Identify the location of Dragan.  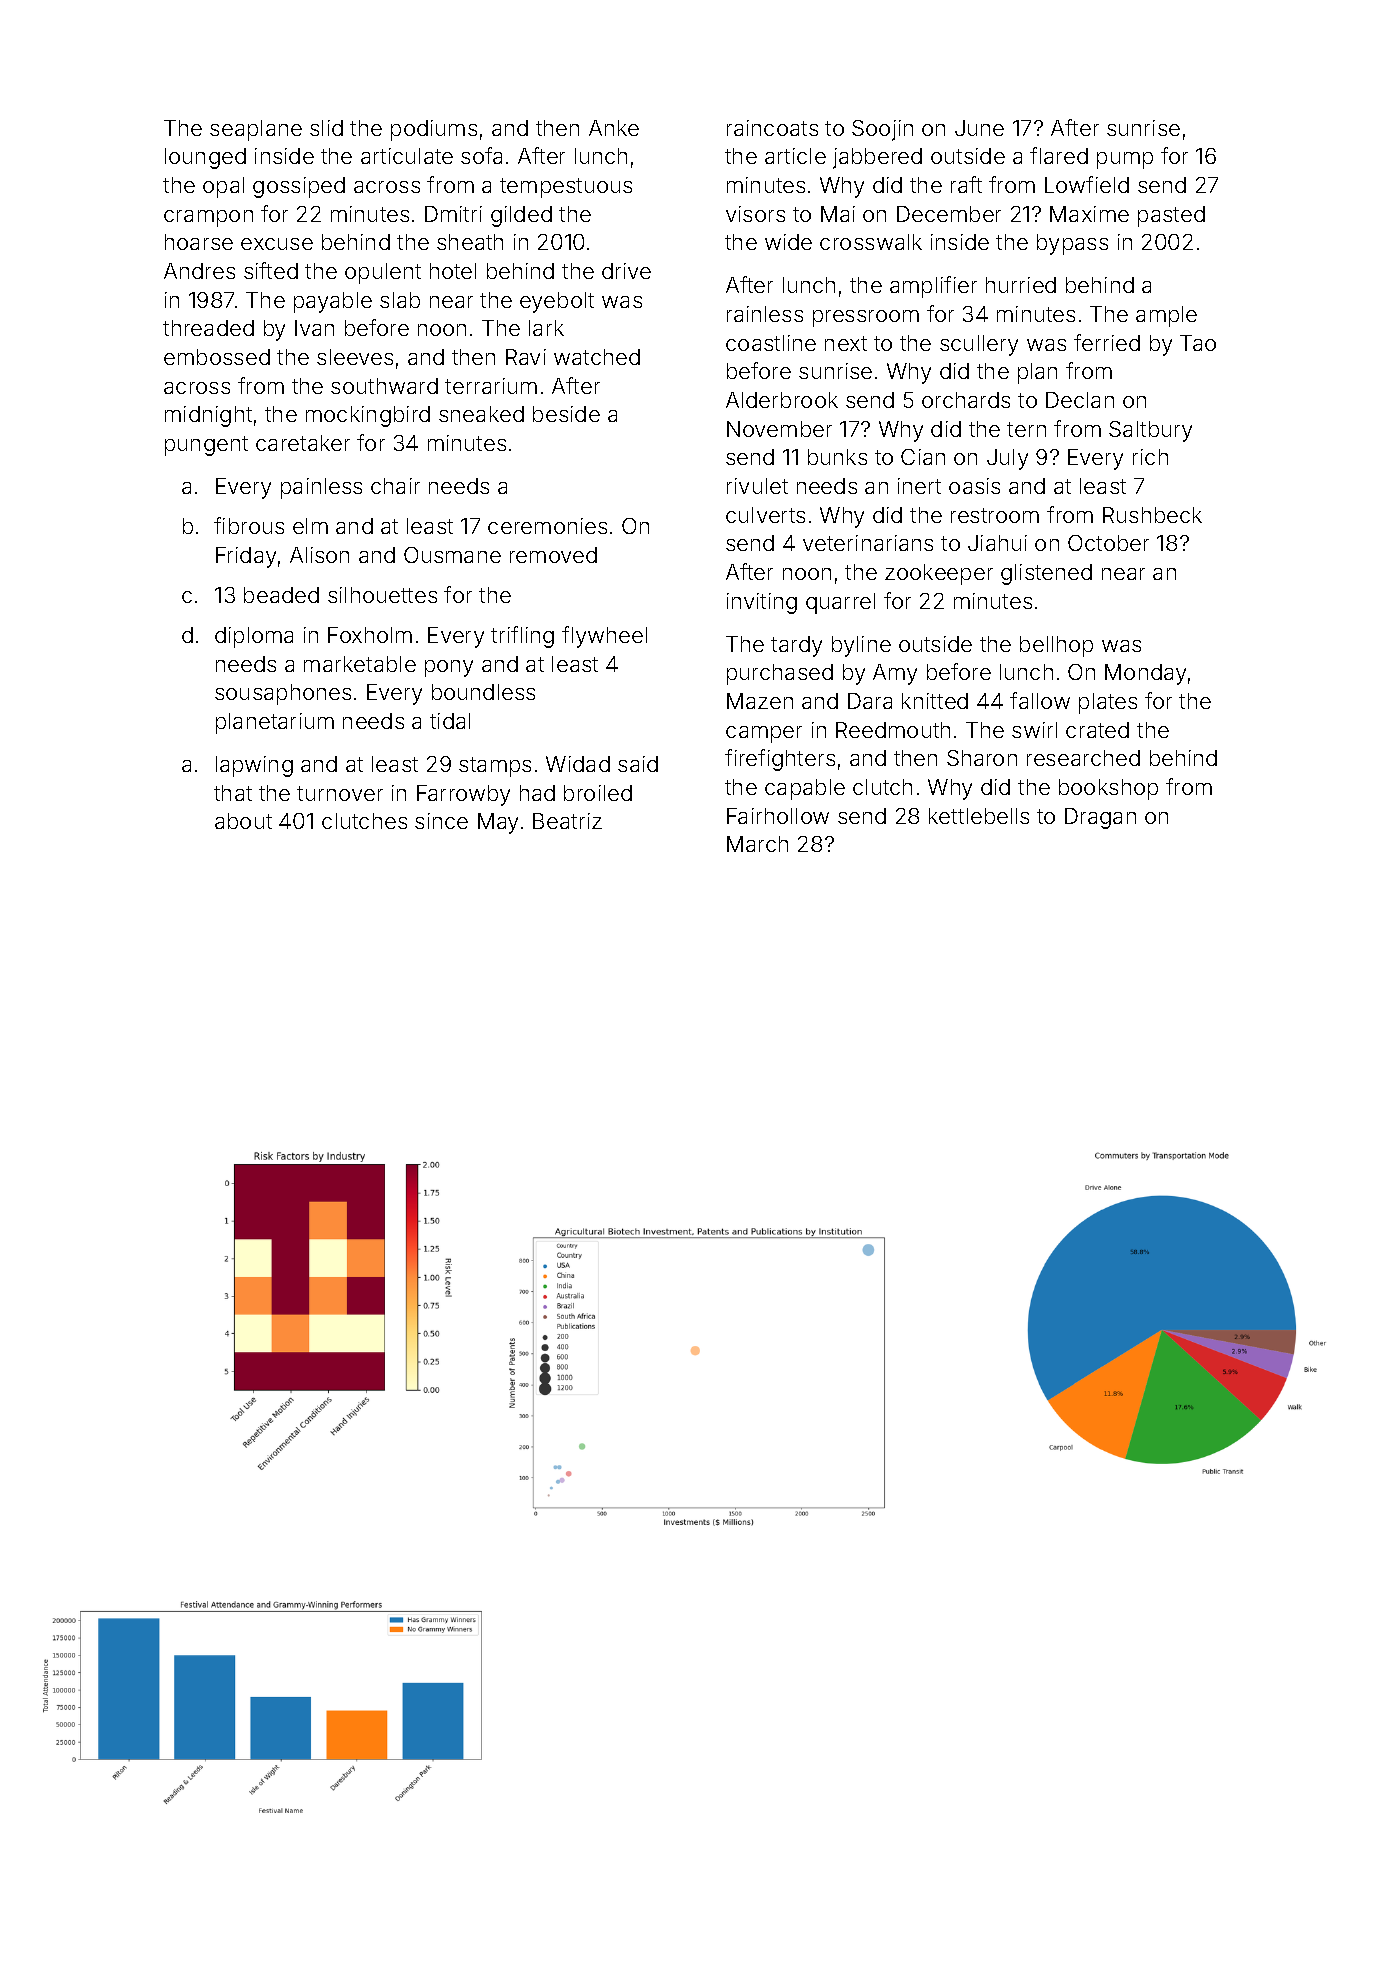
(1100, 818).
